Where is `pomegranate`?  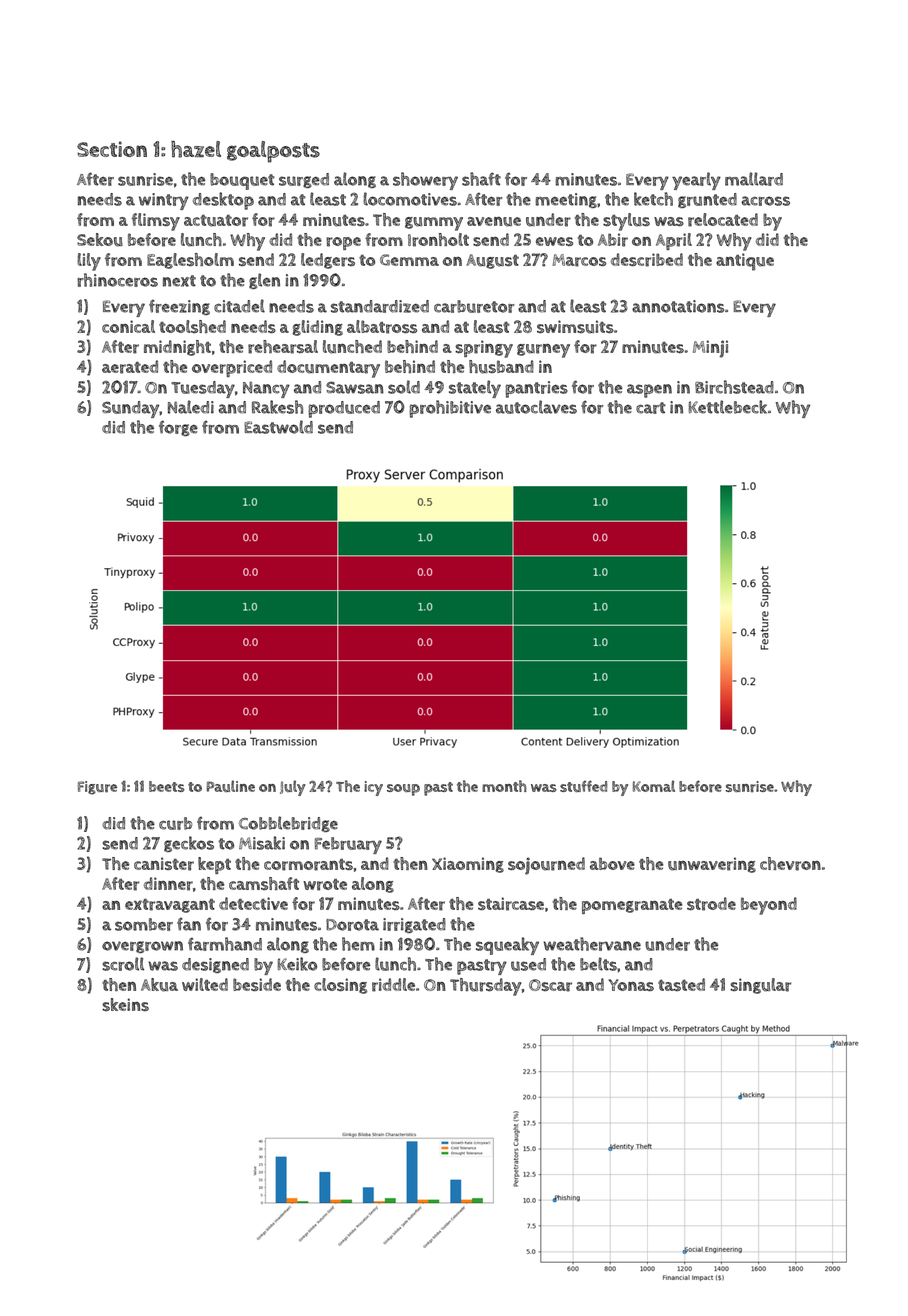 pomegranate is located at coordinates (632, 906).
